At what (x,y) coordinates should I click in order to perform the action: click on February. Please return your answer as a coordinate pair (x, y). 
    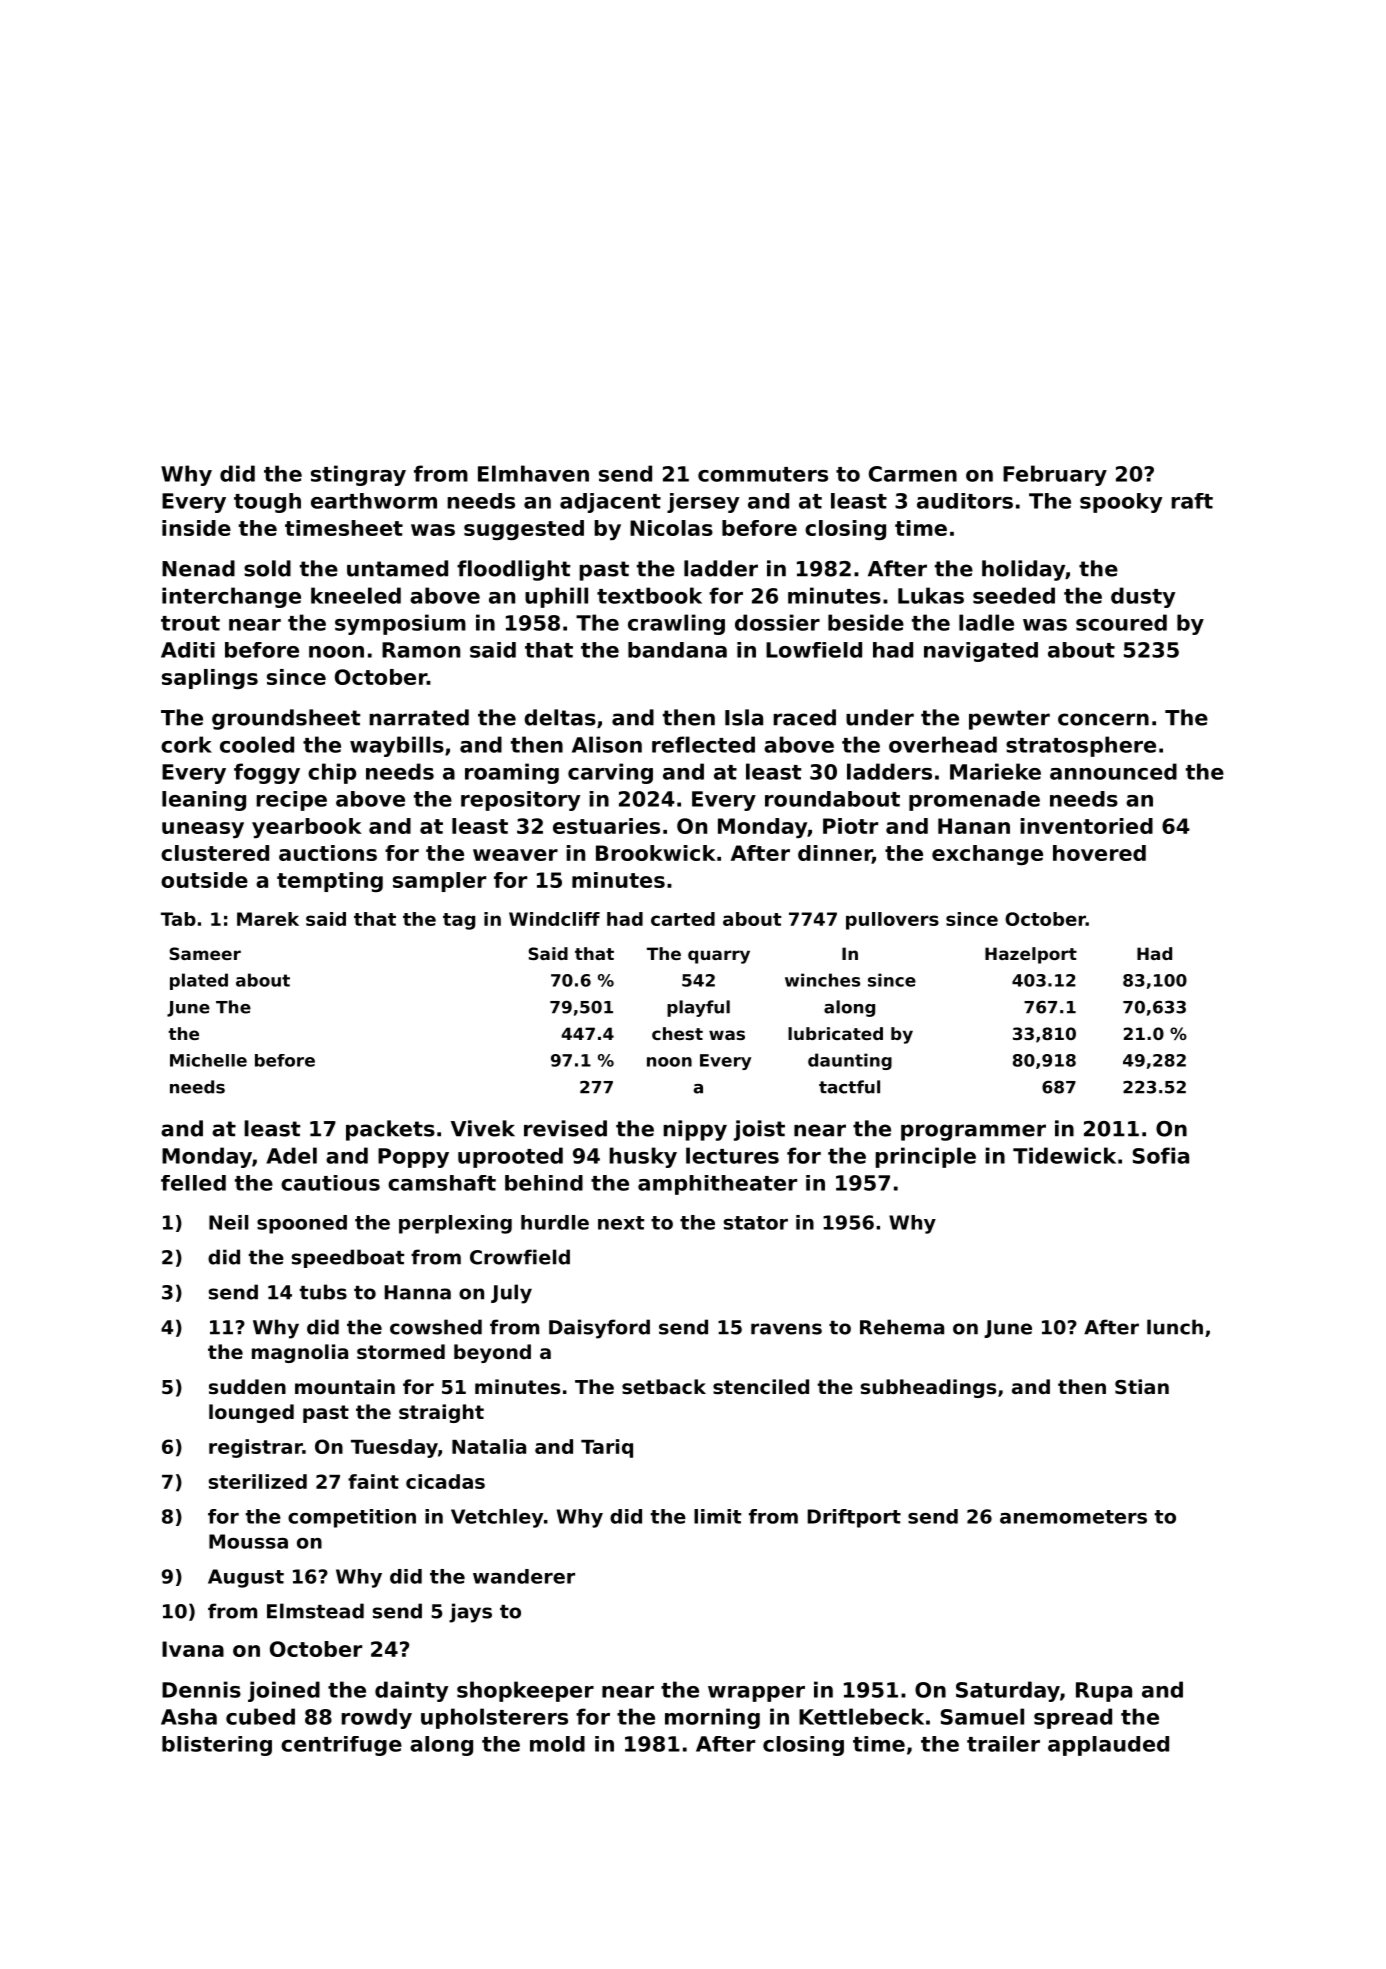
    Looking at the image, I should click on (1055, 475).
